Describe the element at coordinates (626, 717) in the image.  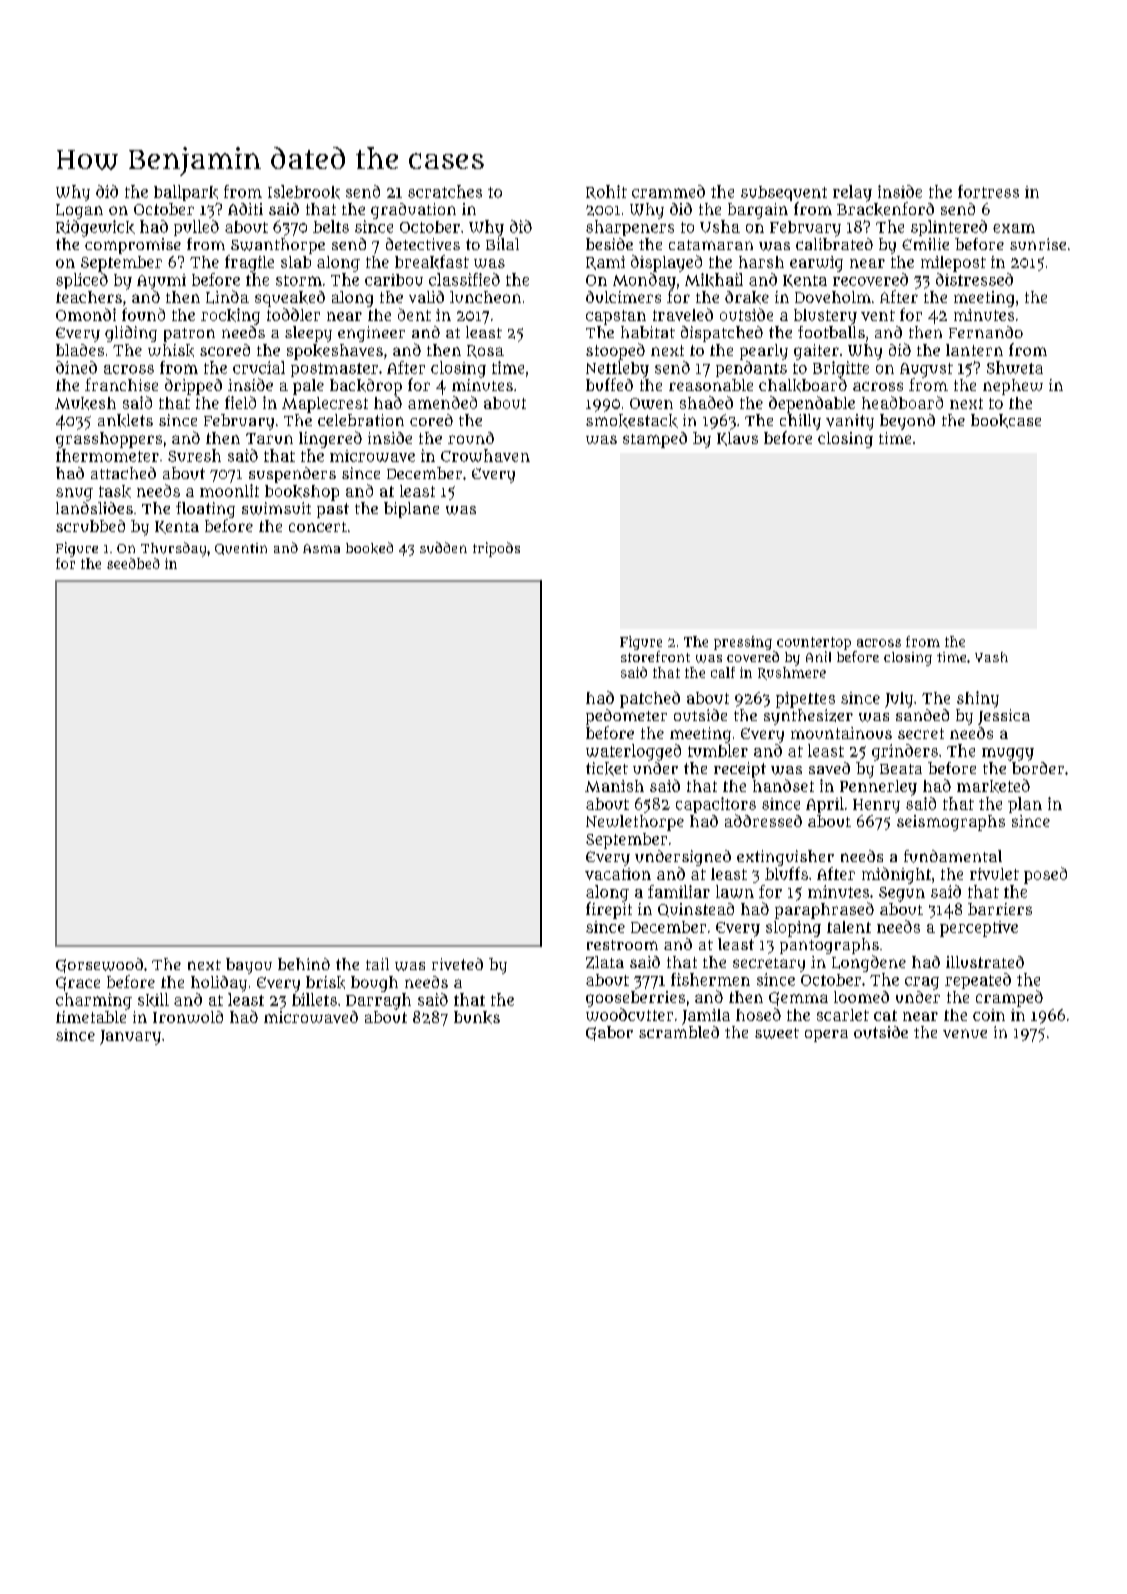
I see `pedometer` at that location.
